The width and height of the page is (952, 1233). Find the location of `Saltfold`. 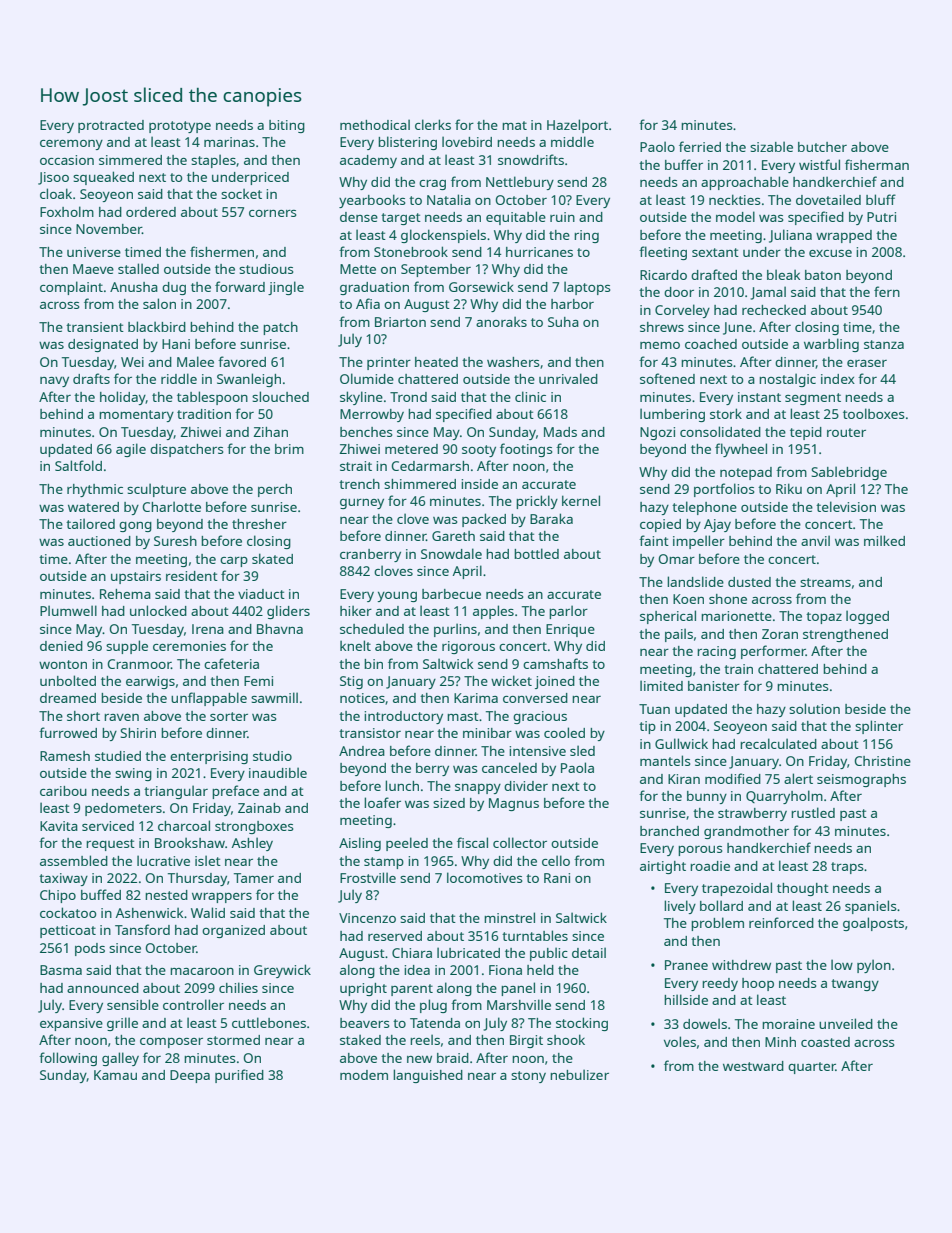

Saltfold is located at coordinates (78, 465).
